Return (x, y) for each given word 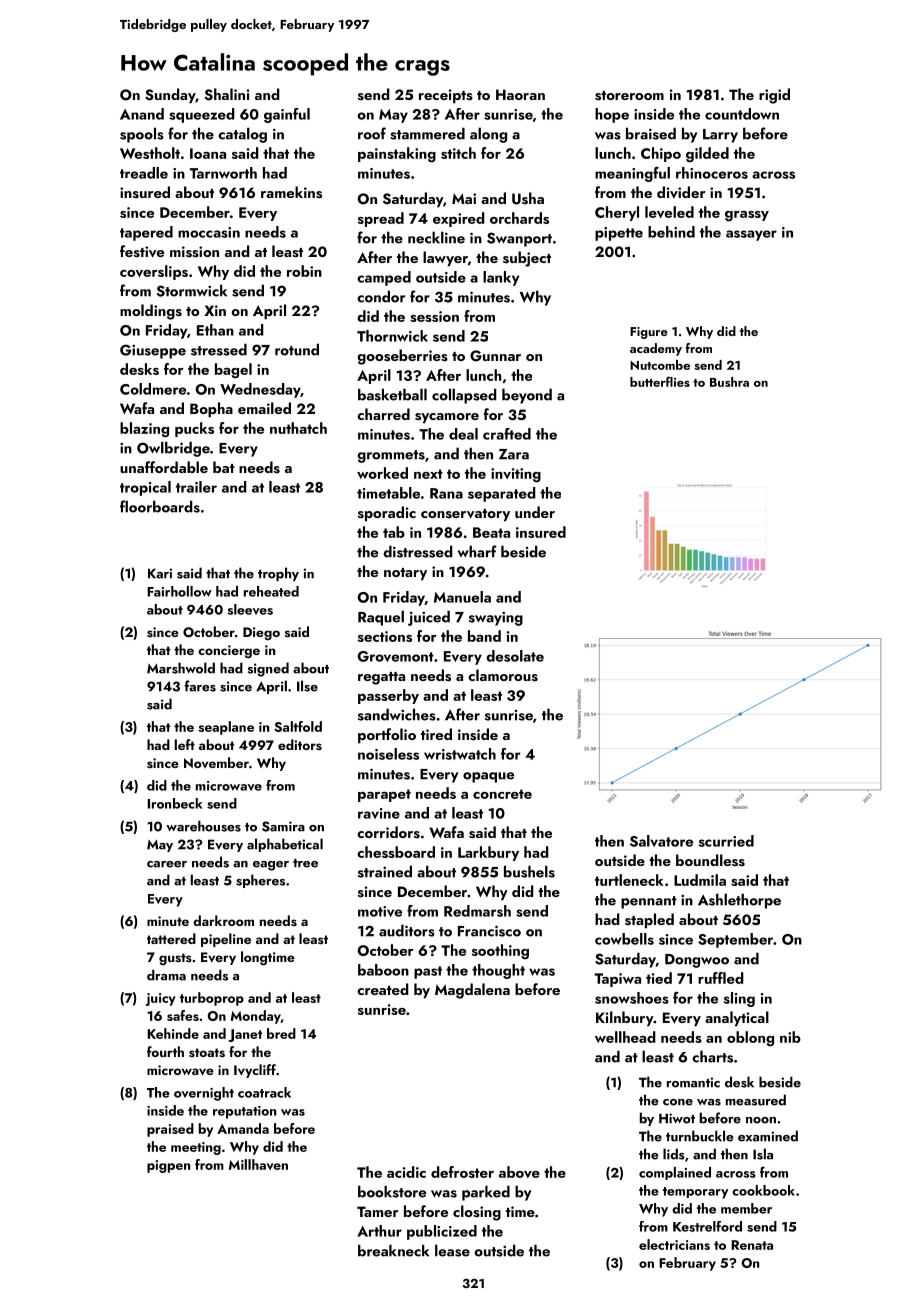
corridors (388, 832)
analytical (737, 1019)
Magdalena (472, 991)
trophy (278, 574)
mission (194, 252)
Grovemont (396, 656)
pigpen (168, 1166)
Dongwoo (697, 961)
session (434, 316)
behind (671, 232)
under (535, 512)
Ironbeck (175, 803)
